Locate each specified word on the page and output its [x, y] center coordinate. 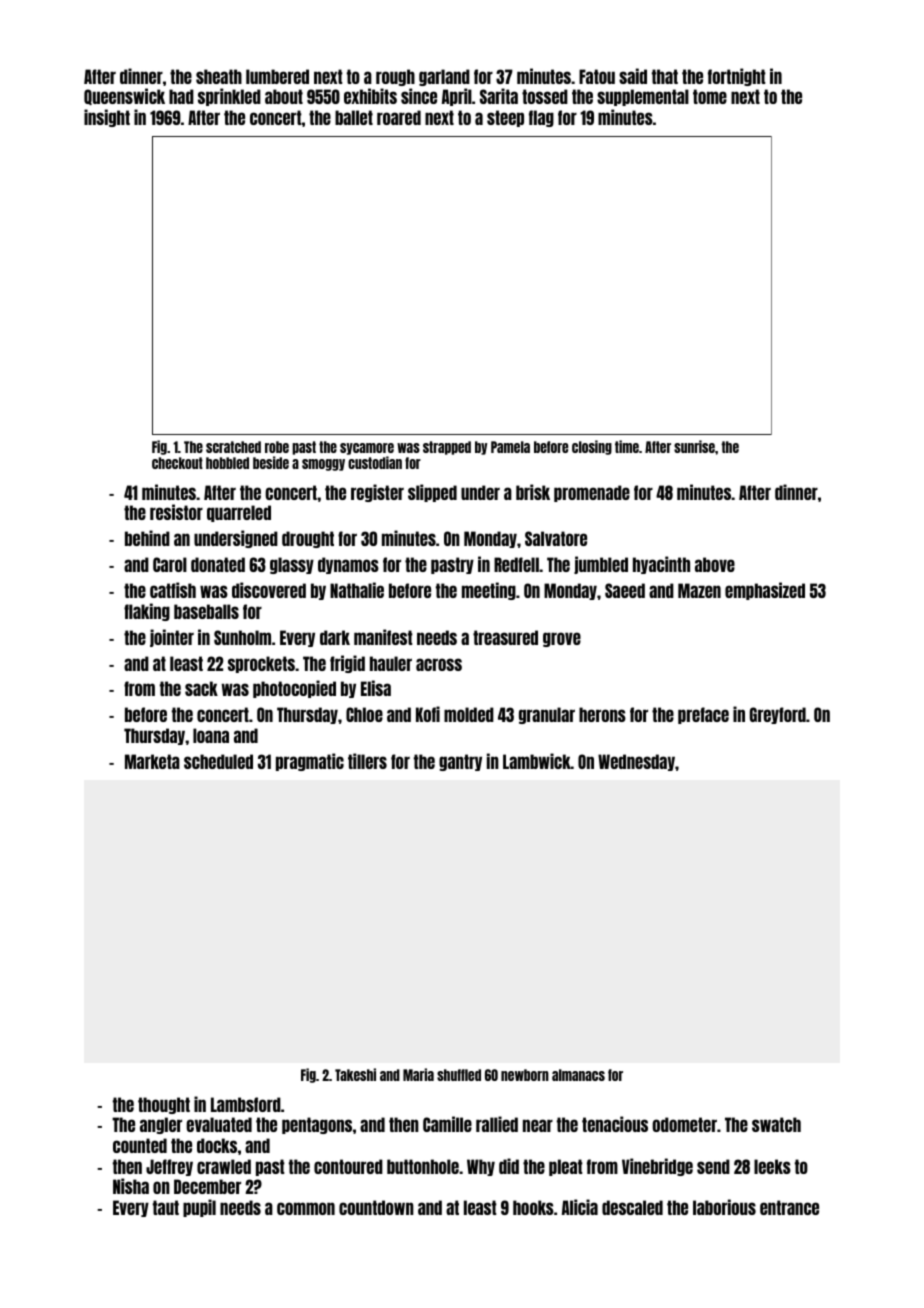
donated [218, 564]
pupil [199, 1208]
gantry [460, 762]
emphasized [765, 591]
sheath [219, 76]
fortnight [737, 77]
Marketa [152, 761]
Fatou [597, 76]
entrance [789, 1207]
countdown [376, 1207]
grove [562, 639]
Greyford [778, 715]
